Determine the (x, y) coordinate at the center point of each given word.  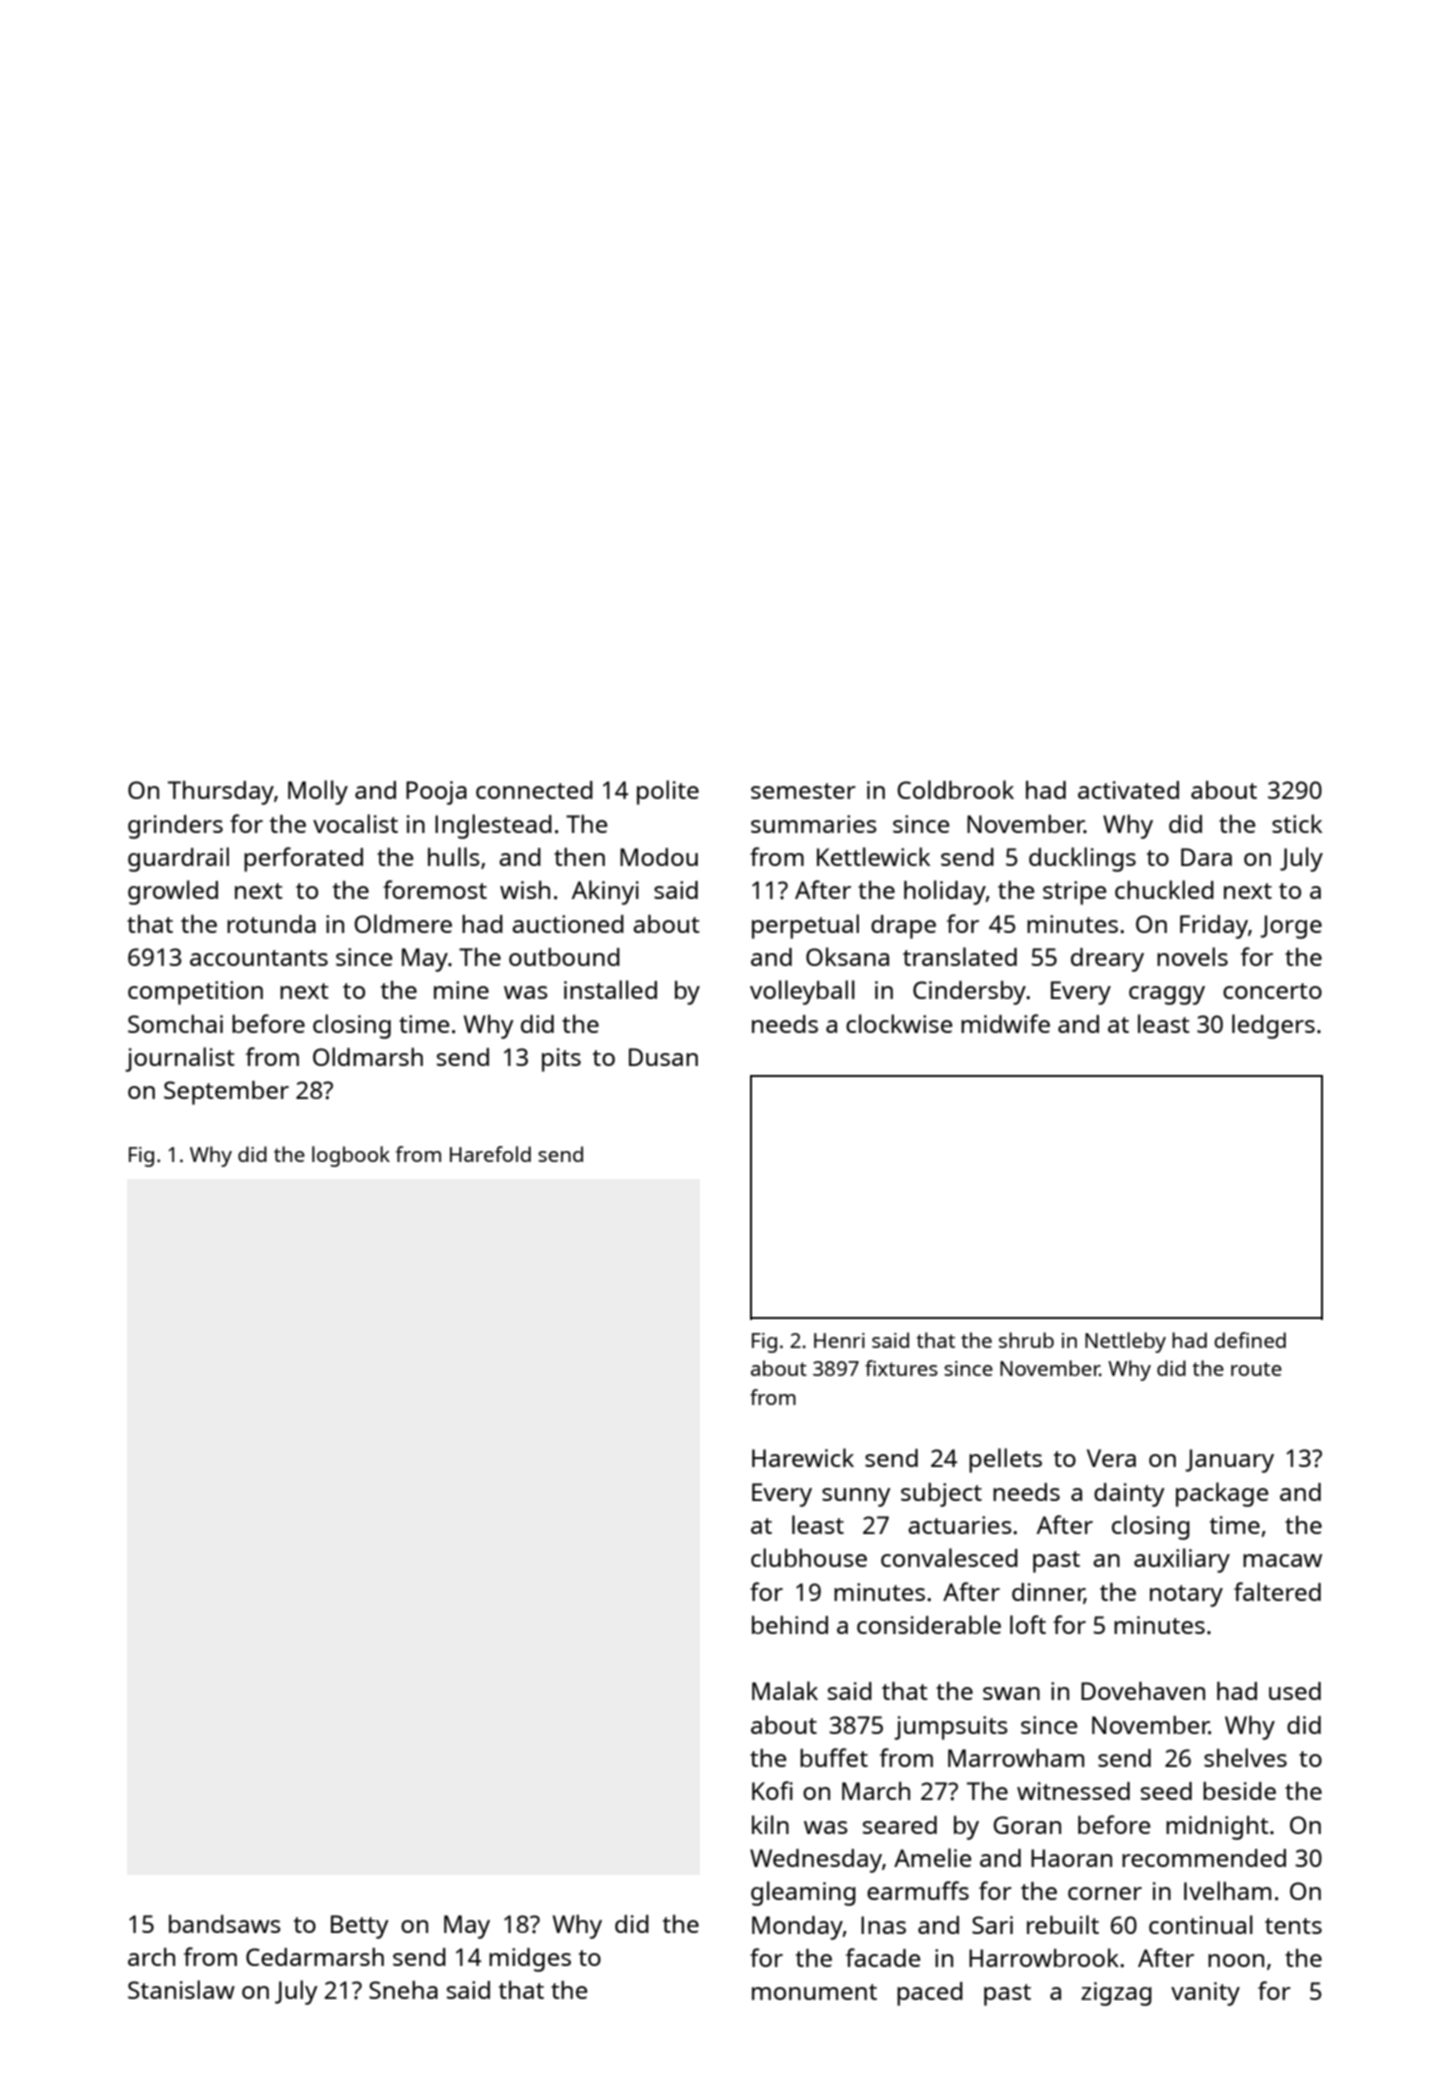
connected (534, 790)
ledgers (1273, 1026)
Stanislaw (181, 1989)
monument (814, 1992)
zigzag (1116, 1994)
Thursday (221, 793)
